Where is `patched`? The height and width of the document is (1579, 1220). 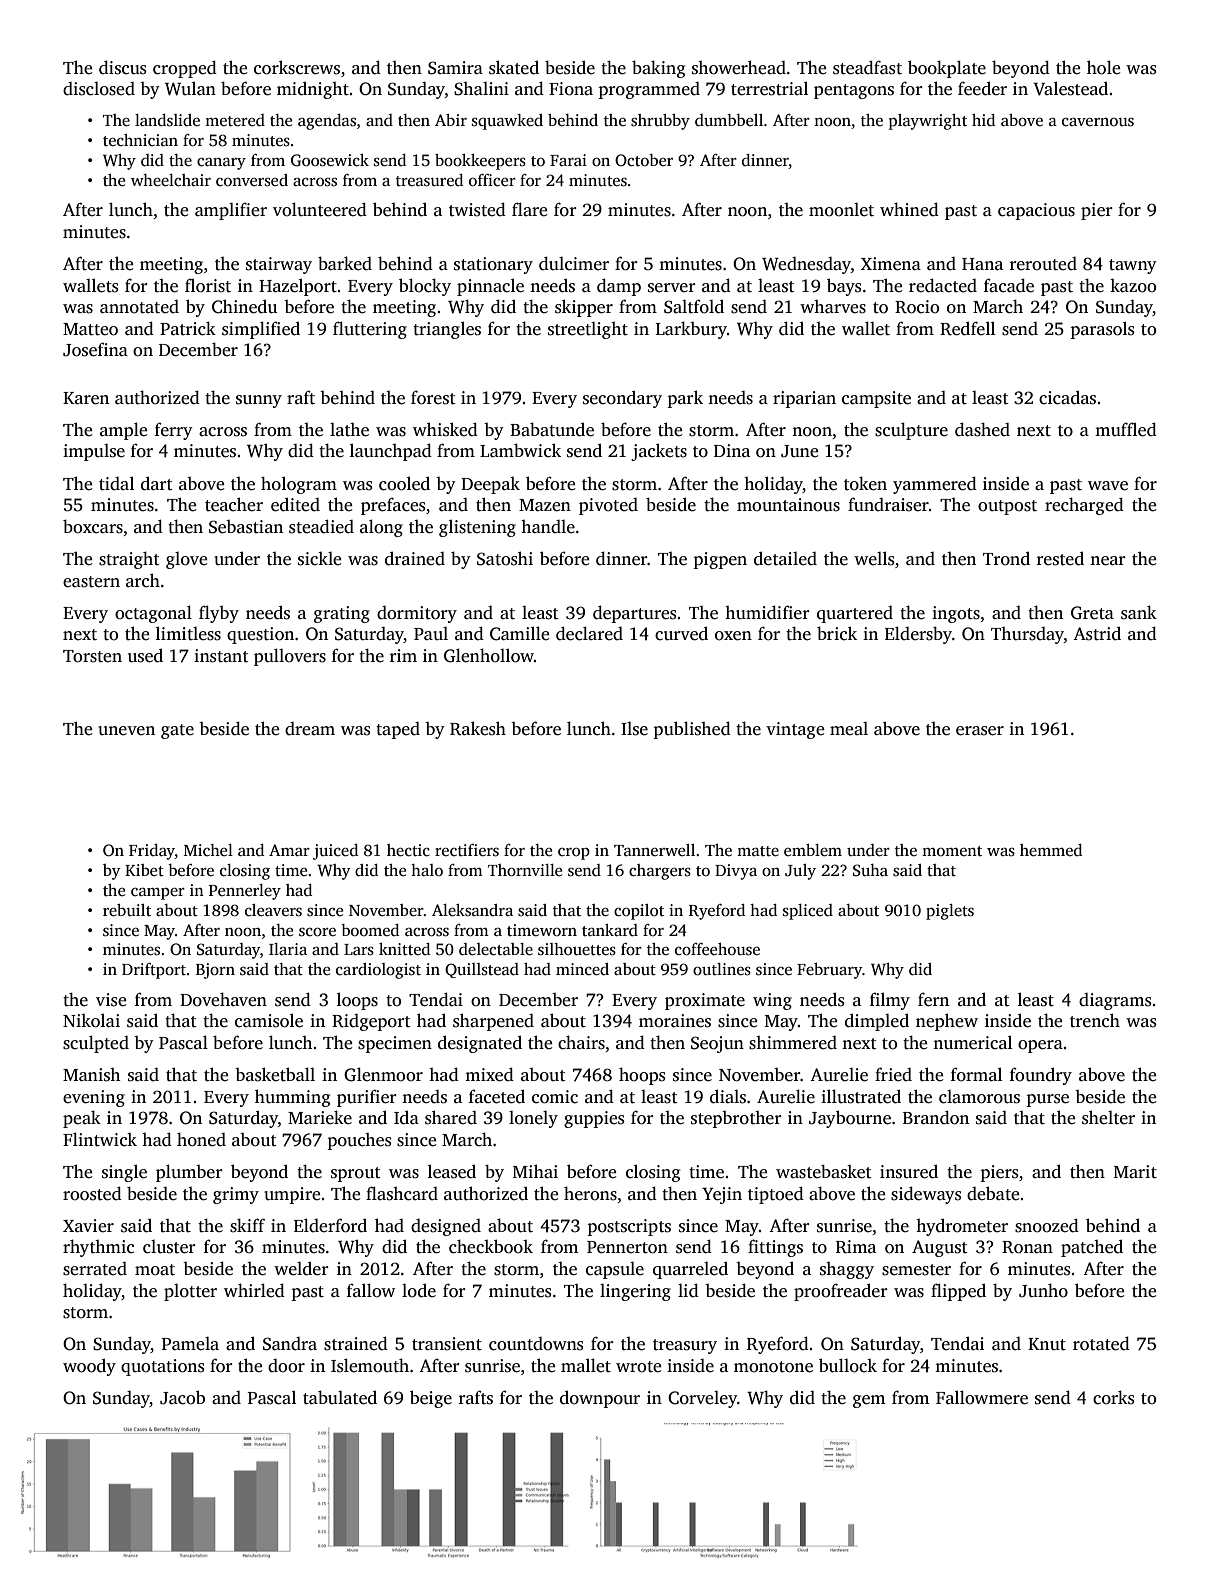 patched is located at coordinates (1092, 1248).
